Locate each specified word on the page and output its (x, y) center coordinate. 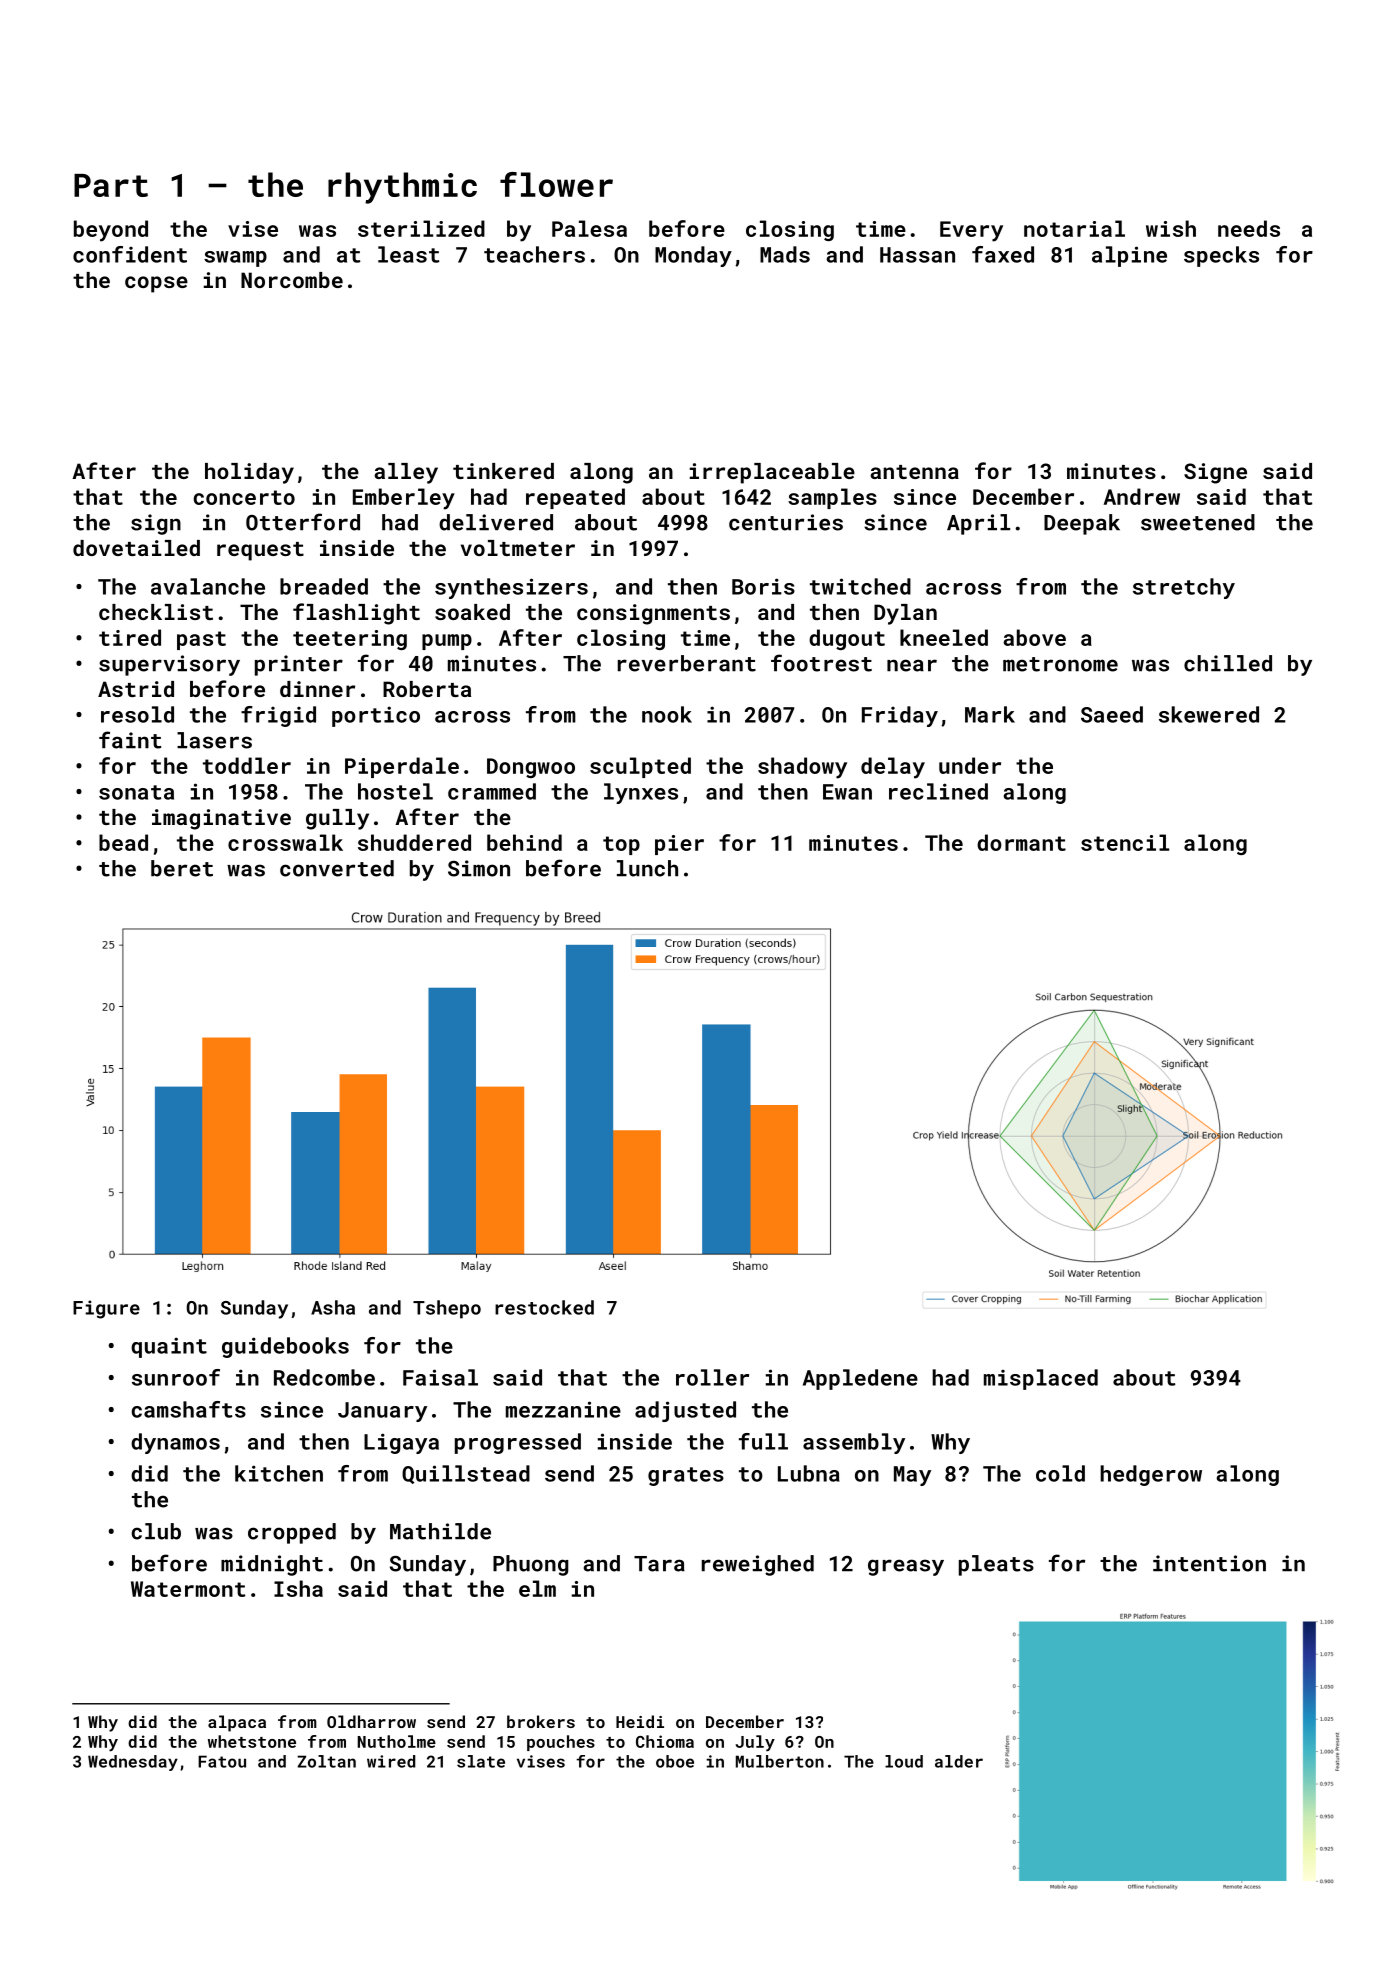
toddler (247, 765)
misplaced (1041, 1379)
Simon (479, 868)
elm (537, 1588)
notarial (1074, 228)
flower (556, 184)
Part (111, 185)
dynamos (175, 1443)
